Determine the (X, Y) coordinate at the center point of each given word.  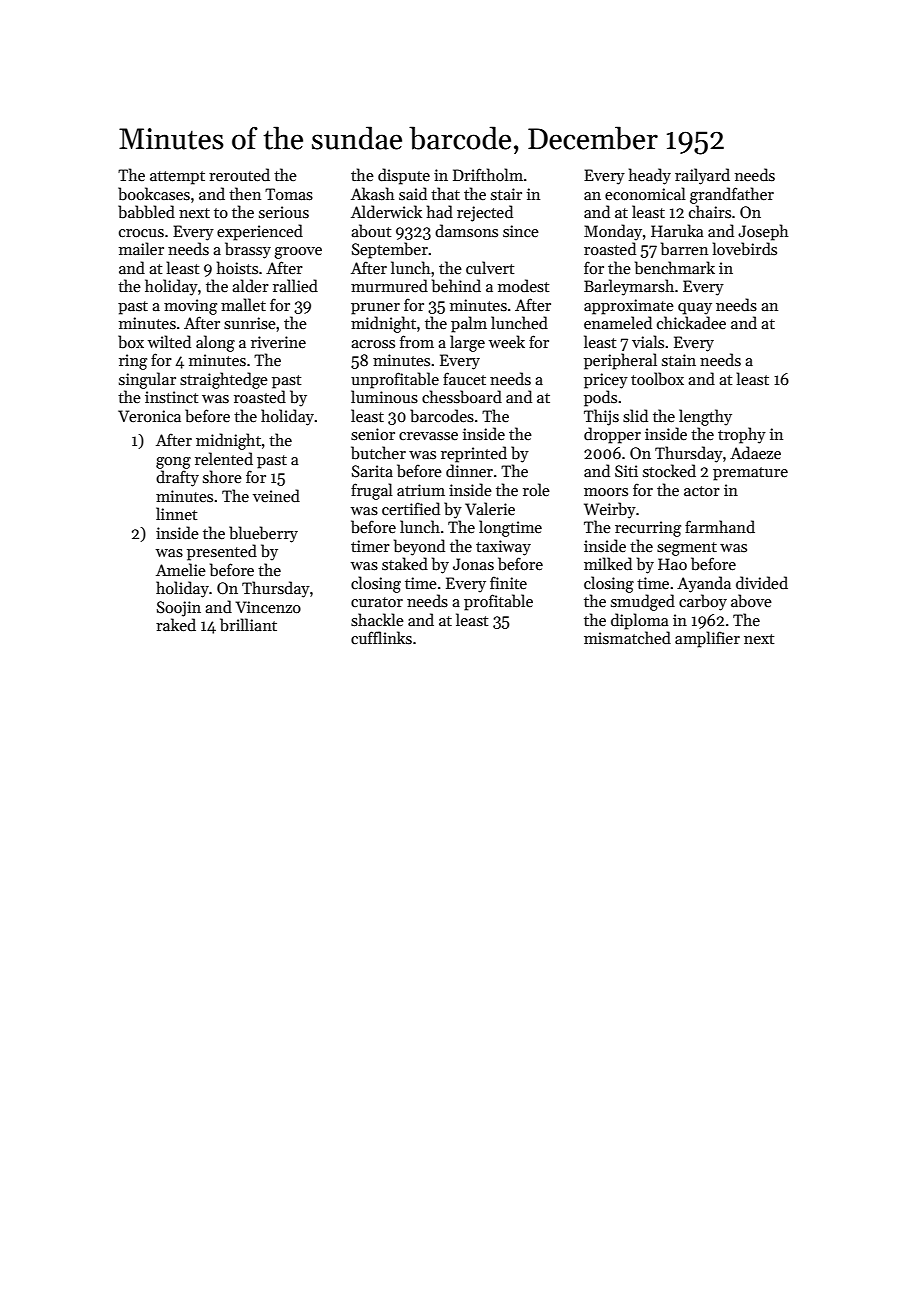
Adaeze (755, 452)
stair (506, 194)
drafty (177, 478)
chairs (710, 211)
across (373, 344)
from (417, 341)
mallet (243, 304)
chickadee (691, 322)
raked (176, 624)
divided (762, 582)
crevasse (428, 436)
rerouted (239, 174)
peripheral (620, 361)
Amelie (181, 569)
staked (405, 563)
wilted (169, 341)
